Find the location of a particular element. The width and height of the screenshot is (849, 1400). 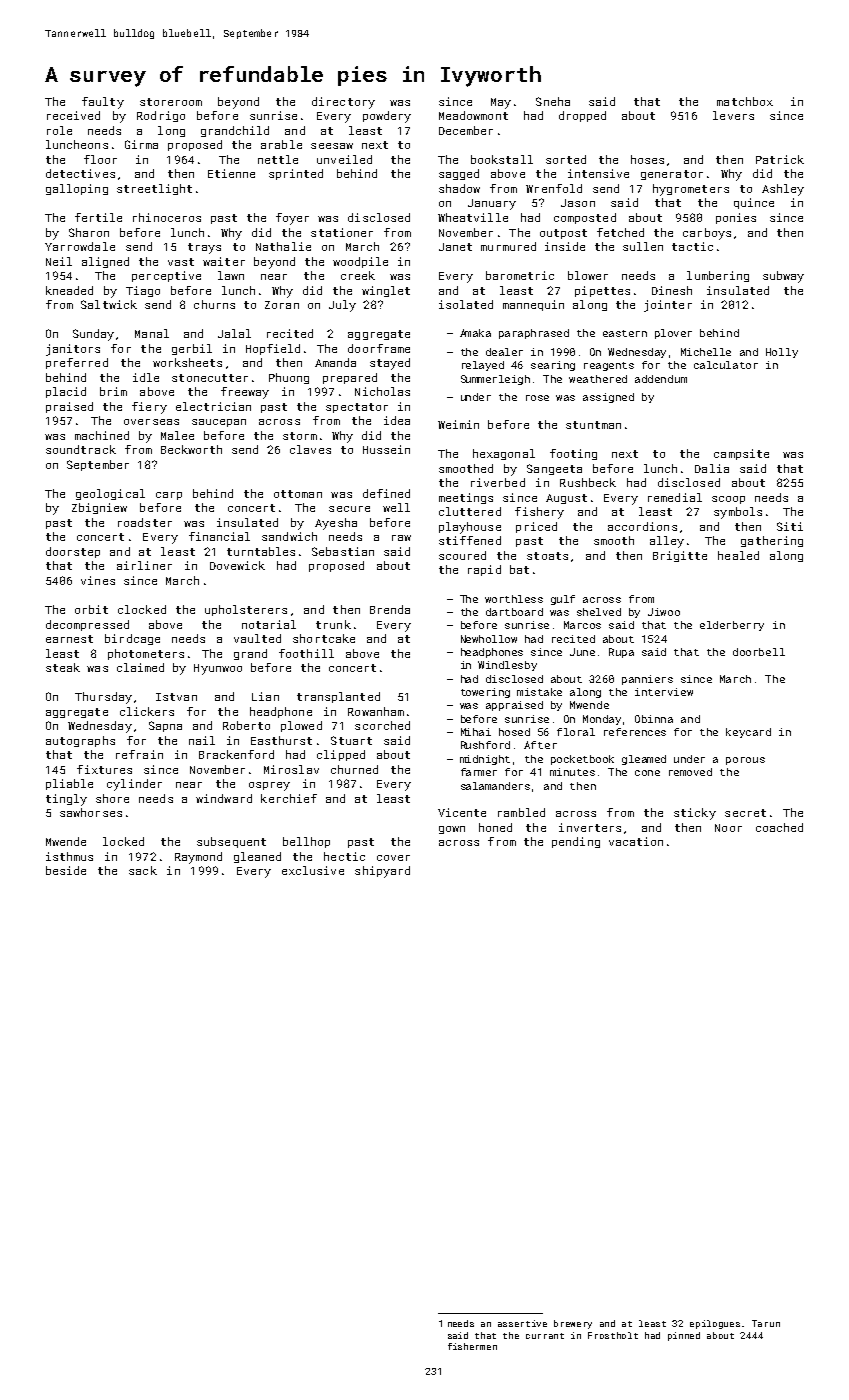

directory is located at coordinates (343, 103).
